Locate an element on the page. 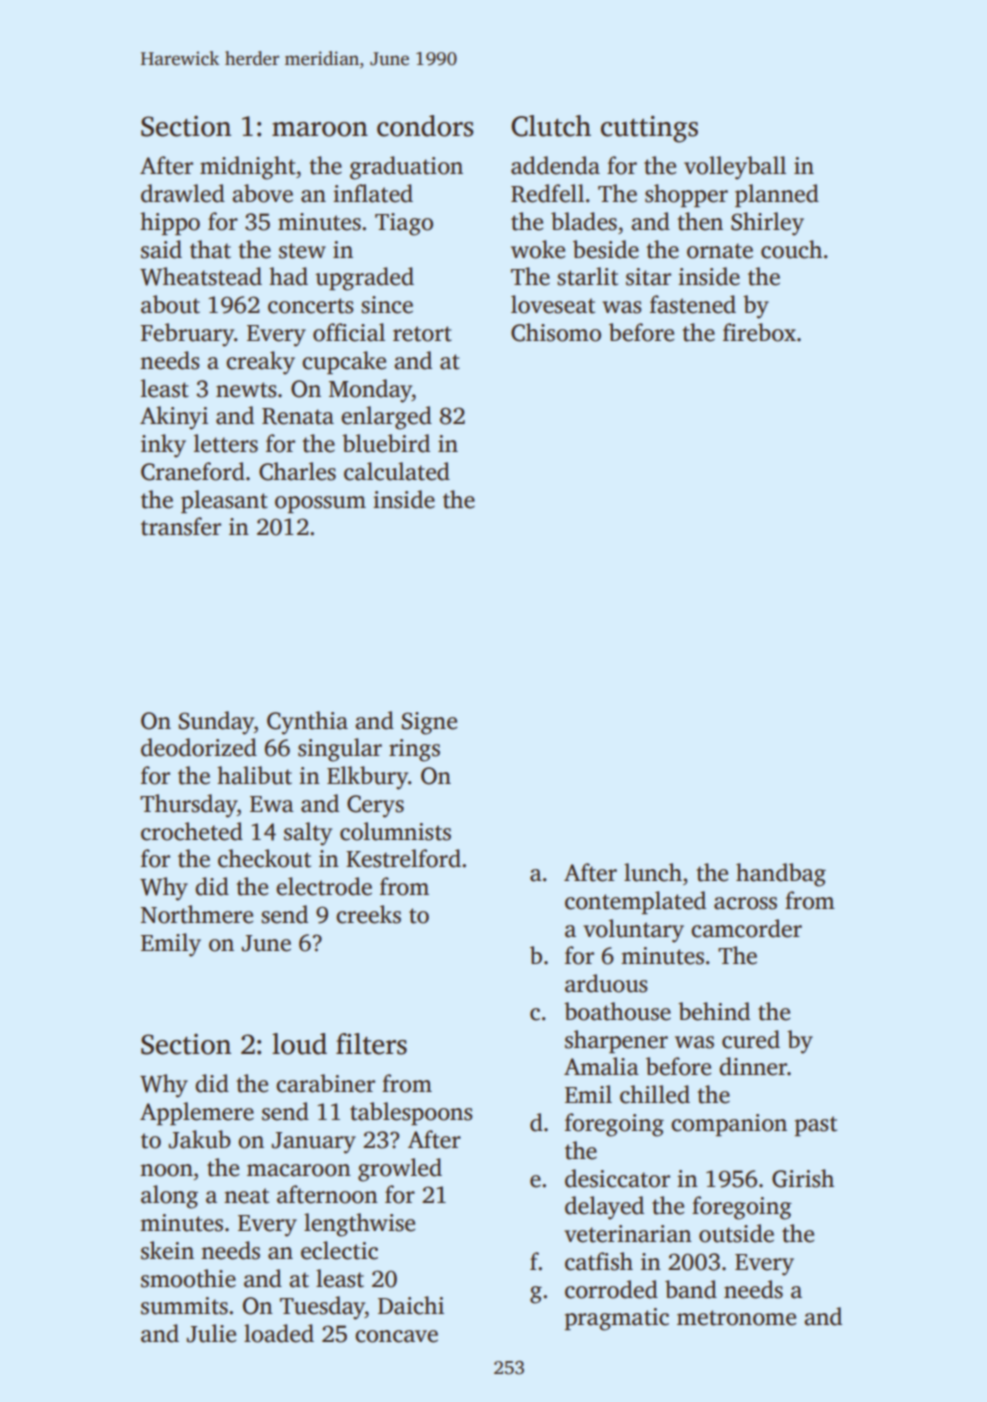 This image has height=1402, width=987. lunch is located at coordinates (653, 872).
